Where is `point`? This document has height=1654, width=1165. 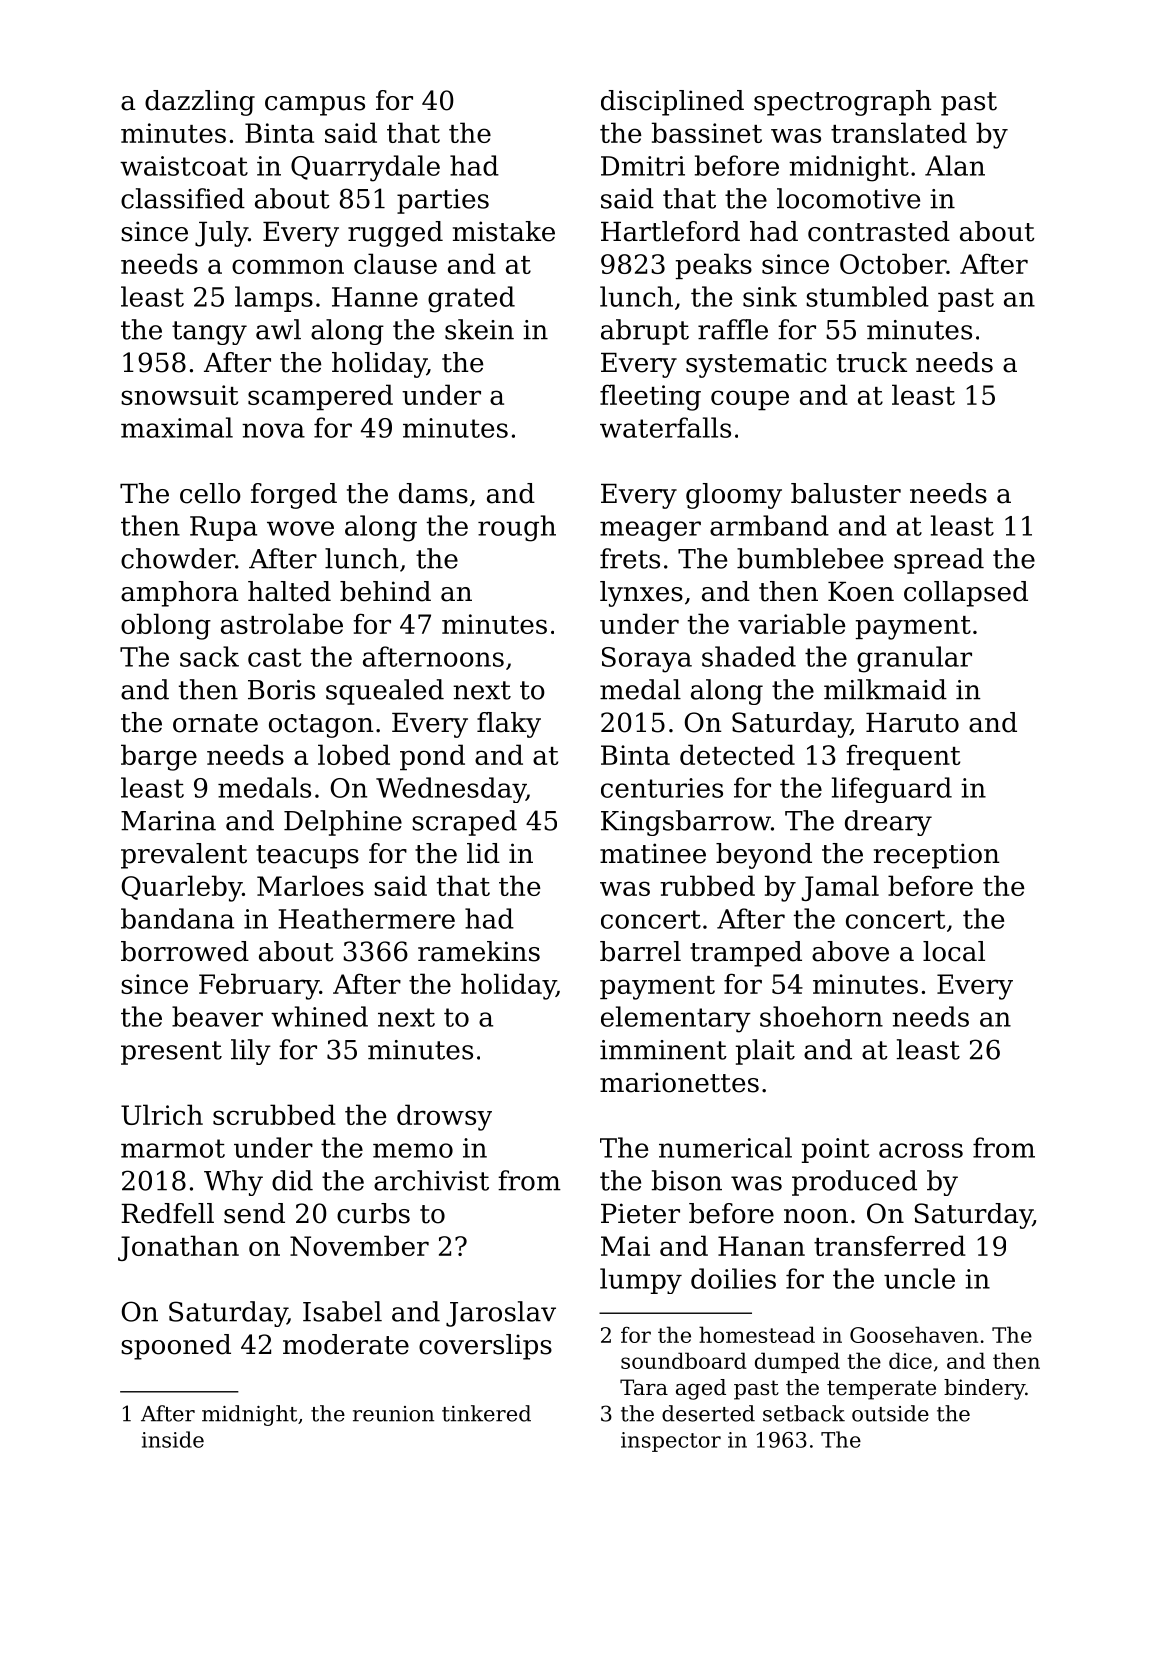
point is located at coordinates (835, 1150).
